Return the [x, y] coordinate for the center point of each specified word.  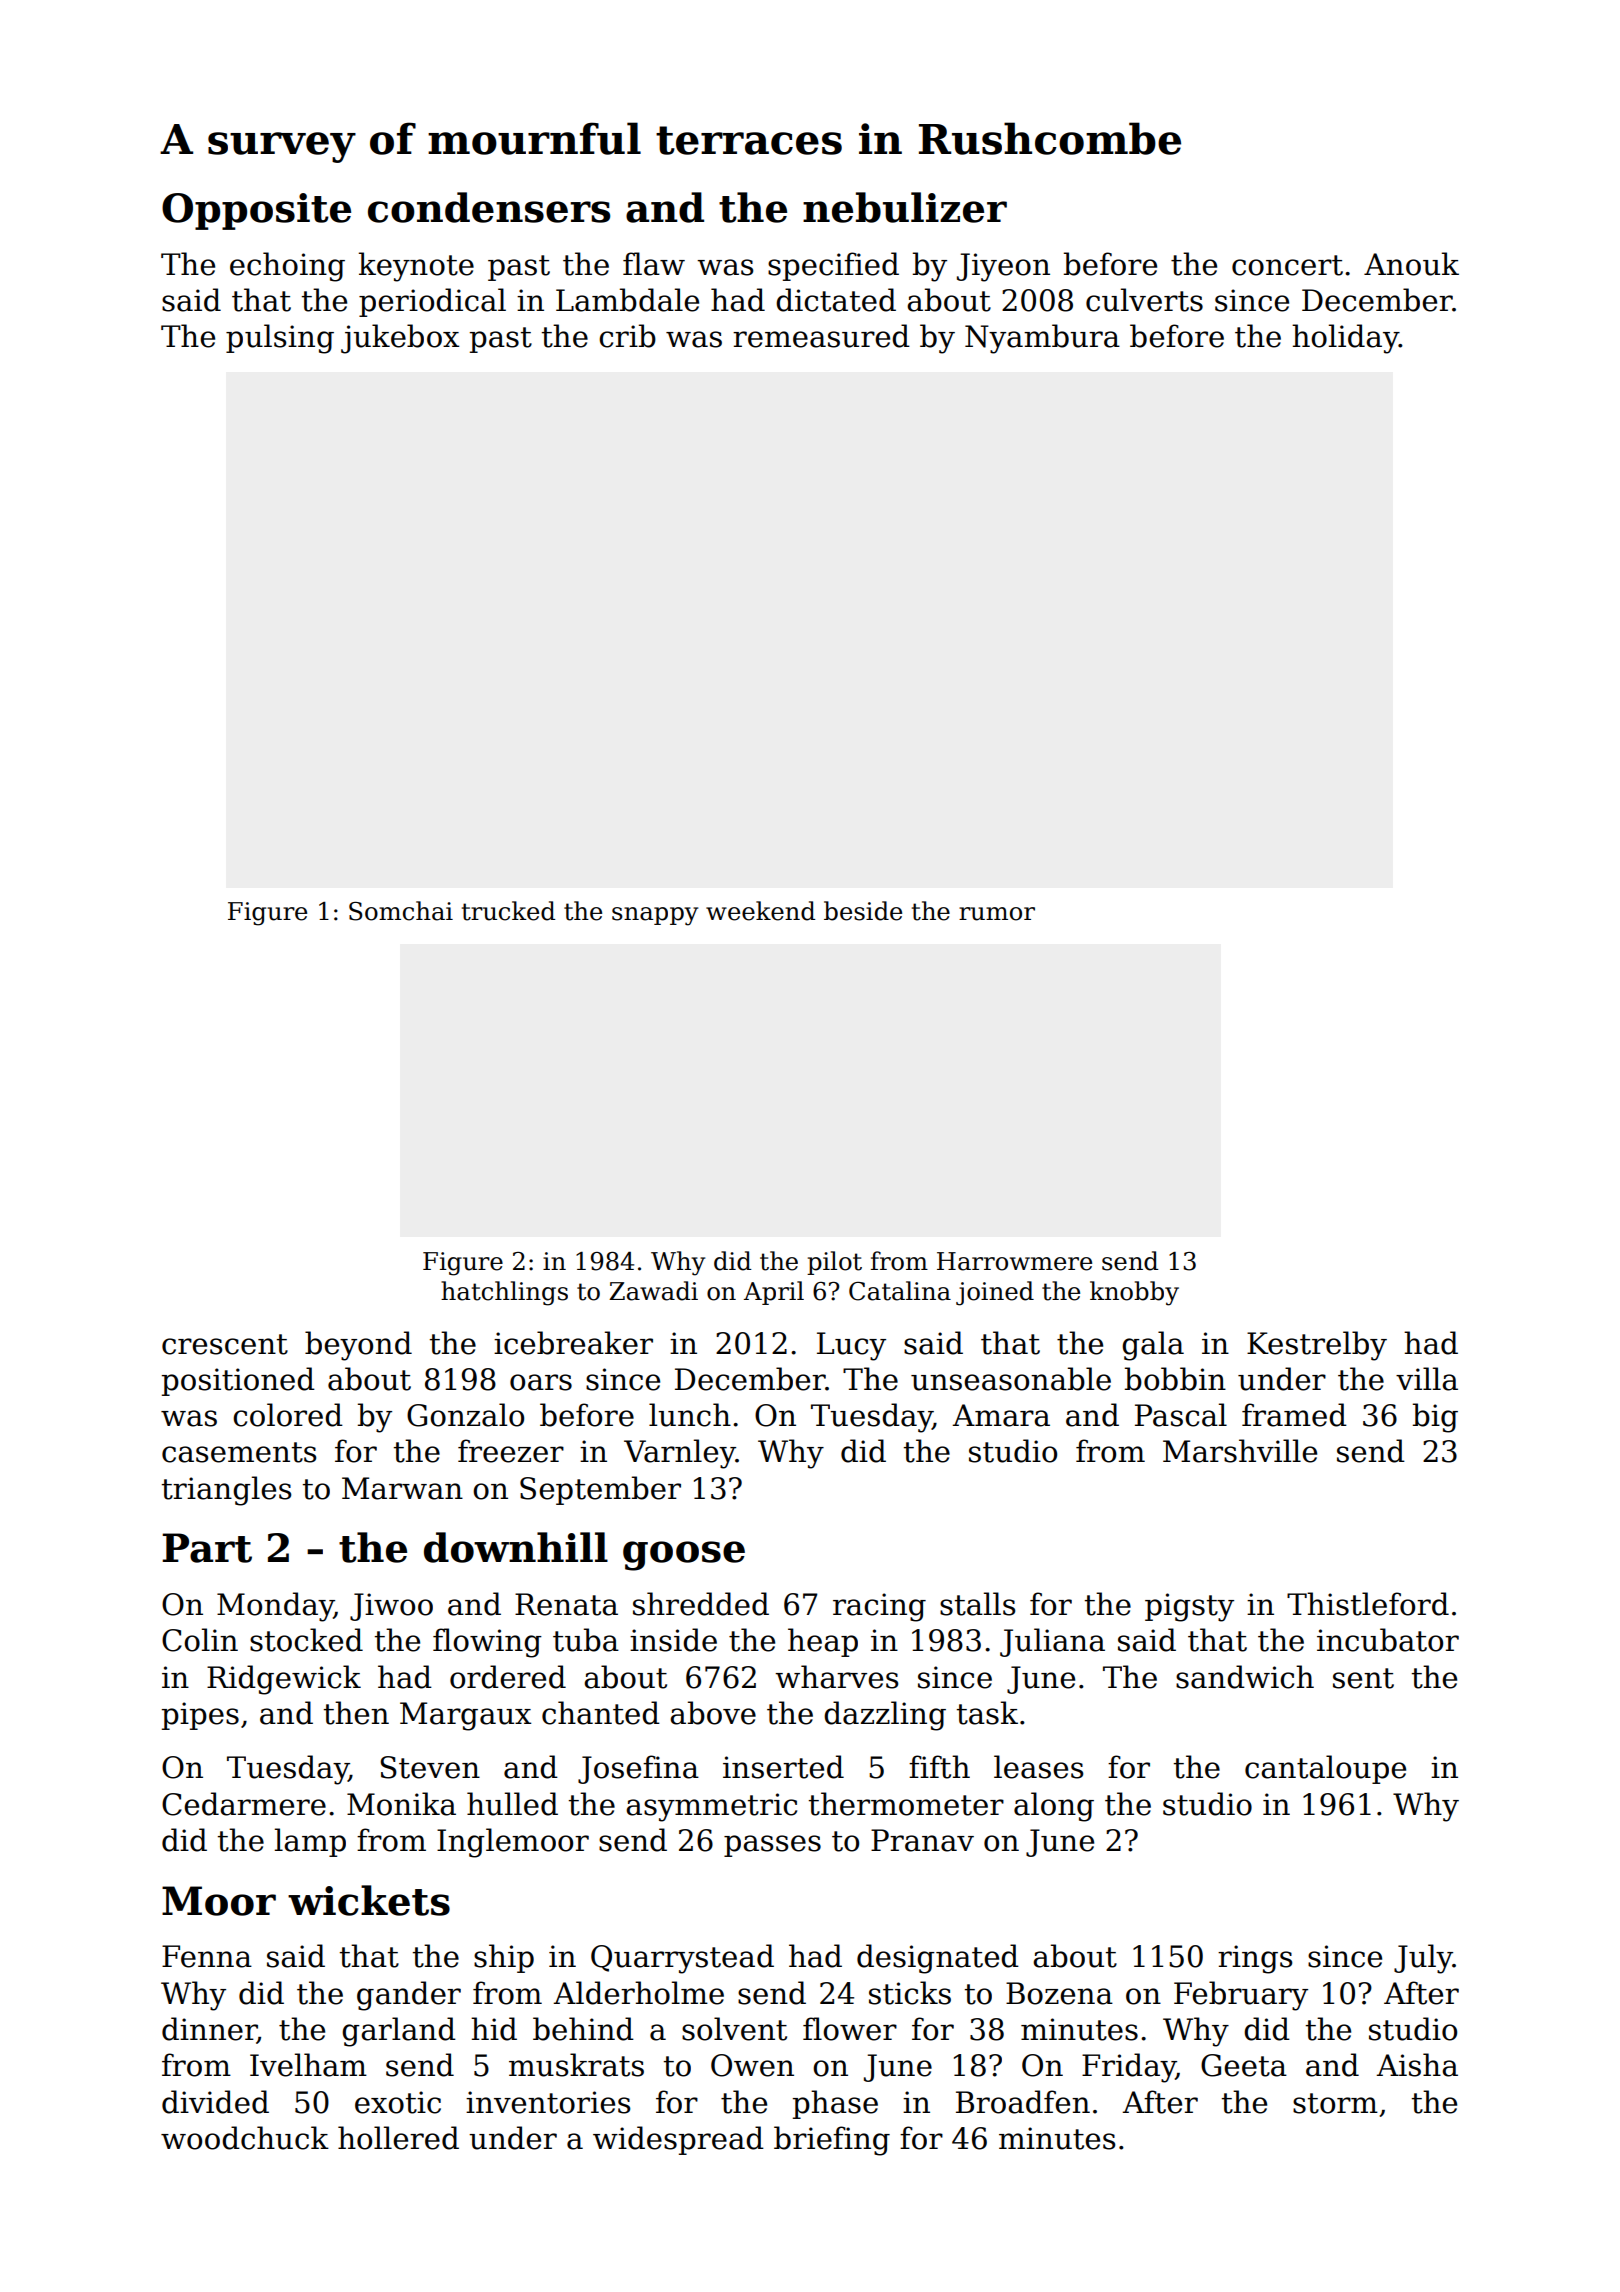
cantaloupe [1325, 1769]
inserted [783, 1767]
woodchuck [245, 2138]
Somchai [401, 911]
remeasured [821, 336]
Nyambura [1042, 339]
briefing [832, 2141]
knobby [1134, 1293]
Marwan [402, 1488]
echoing [287, 267]
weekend [761, 911]
